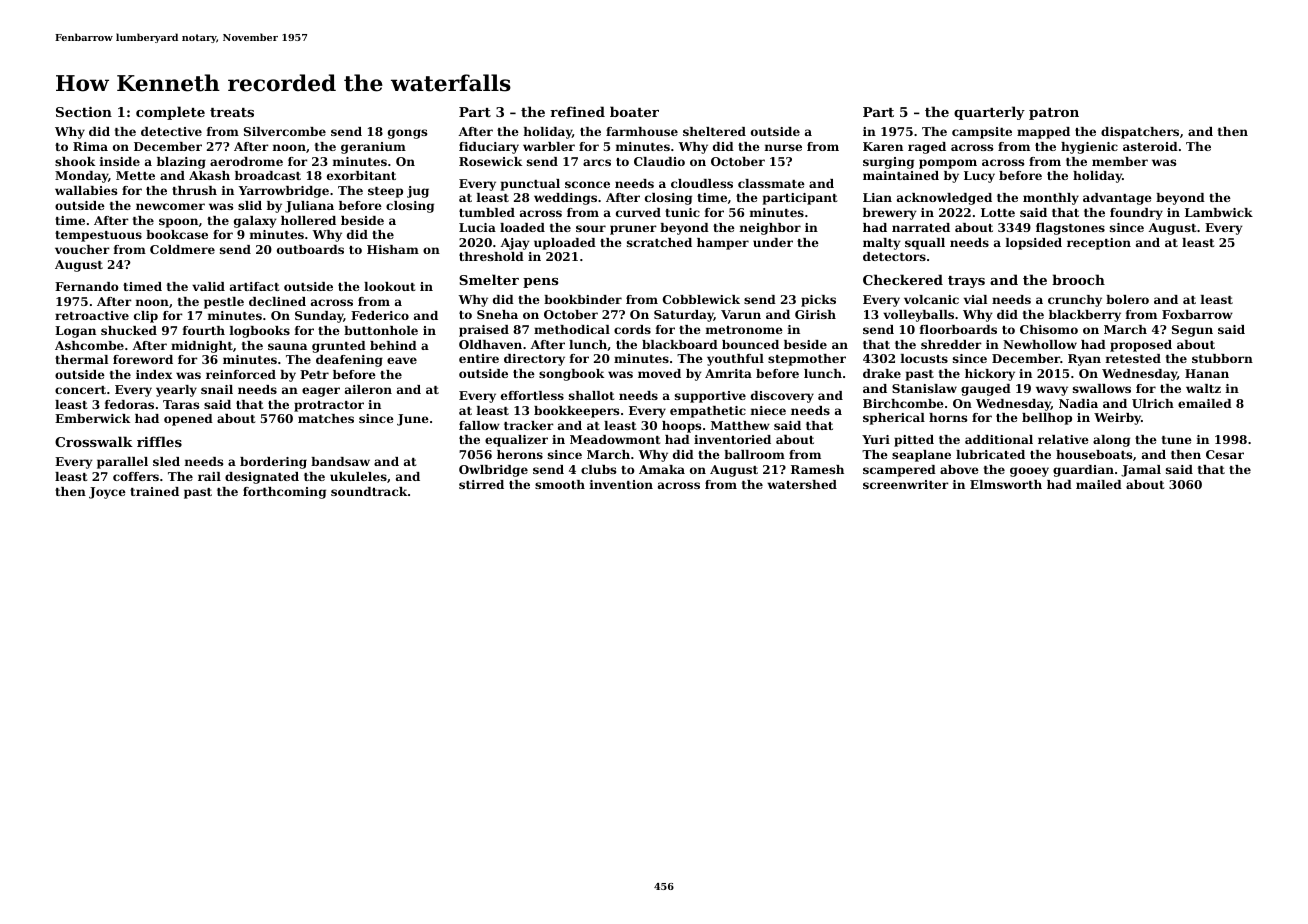 This document has height=924, width=1308. What do you see at coordinates (1047, 419) in the document?
I see `bellhop` at bounding box center [1047, 419].
